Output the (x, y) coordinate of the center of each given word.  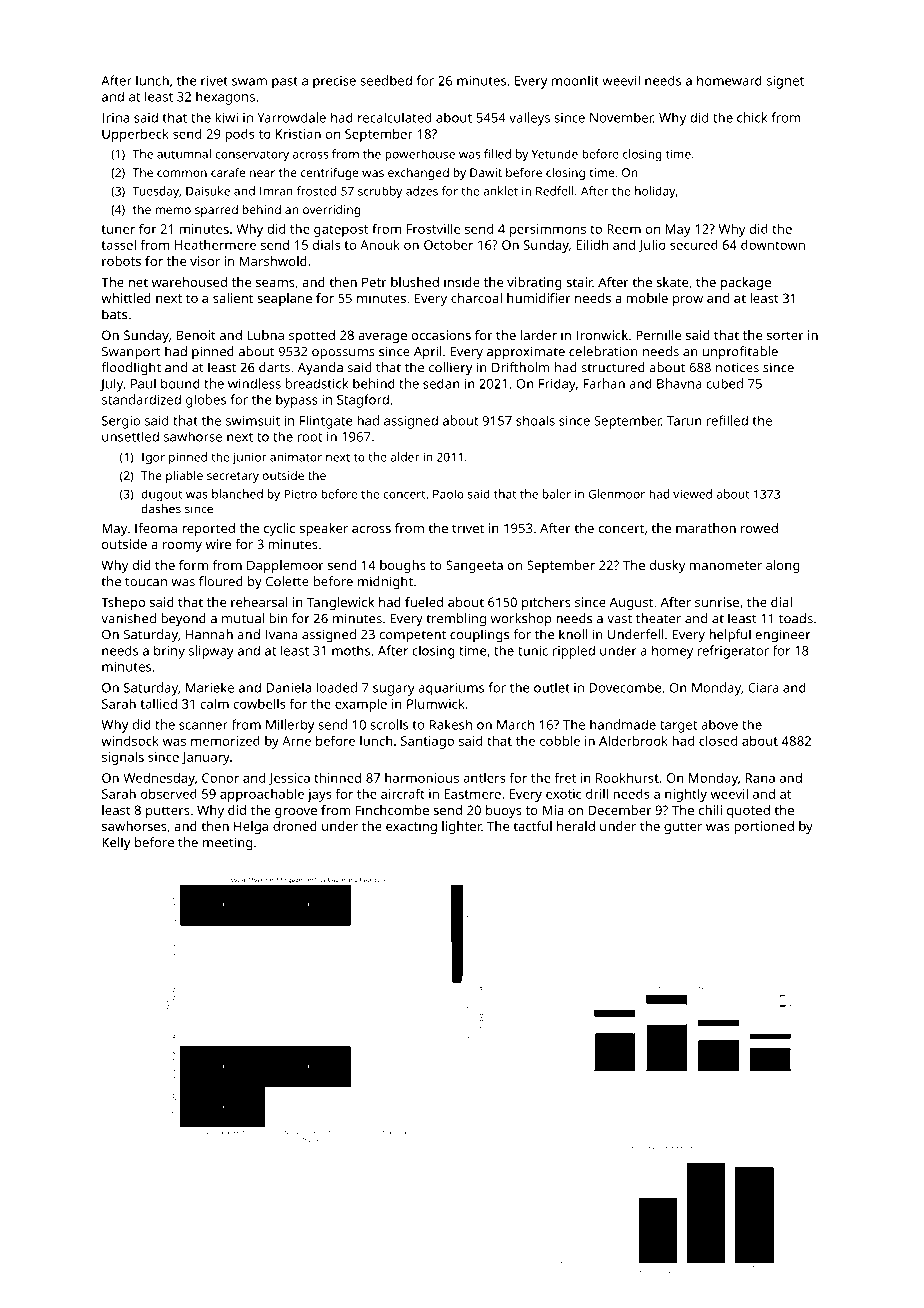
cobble (560, 740)
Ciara (763, 688)
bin (278, 618)
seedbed (386, 80)
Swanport (131, 353)
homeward (729, 80)
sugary (394, 690)
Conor (220, 778)
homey (672, 652)
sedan (441, 383)
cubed (725, 383)
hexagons (225, 98)
